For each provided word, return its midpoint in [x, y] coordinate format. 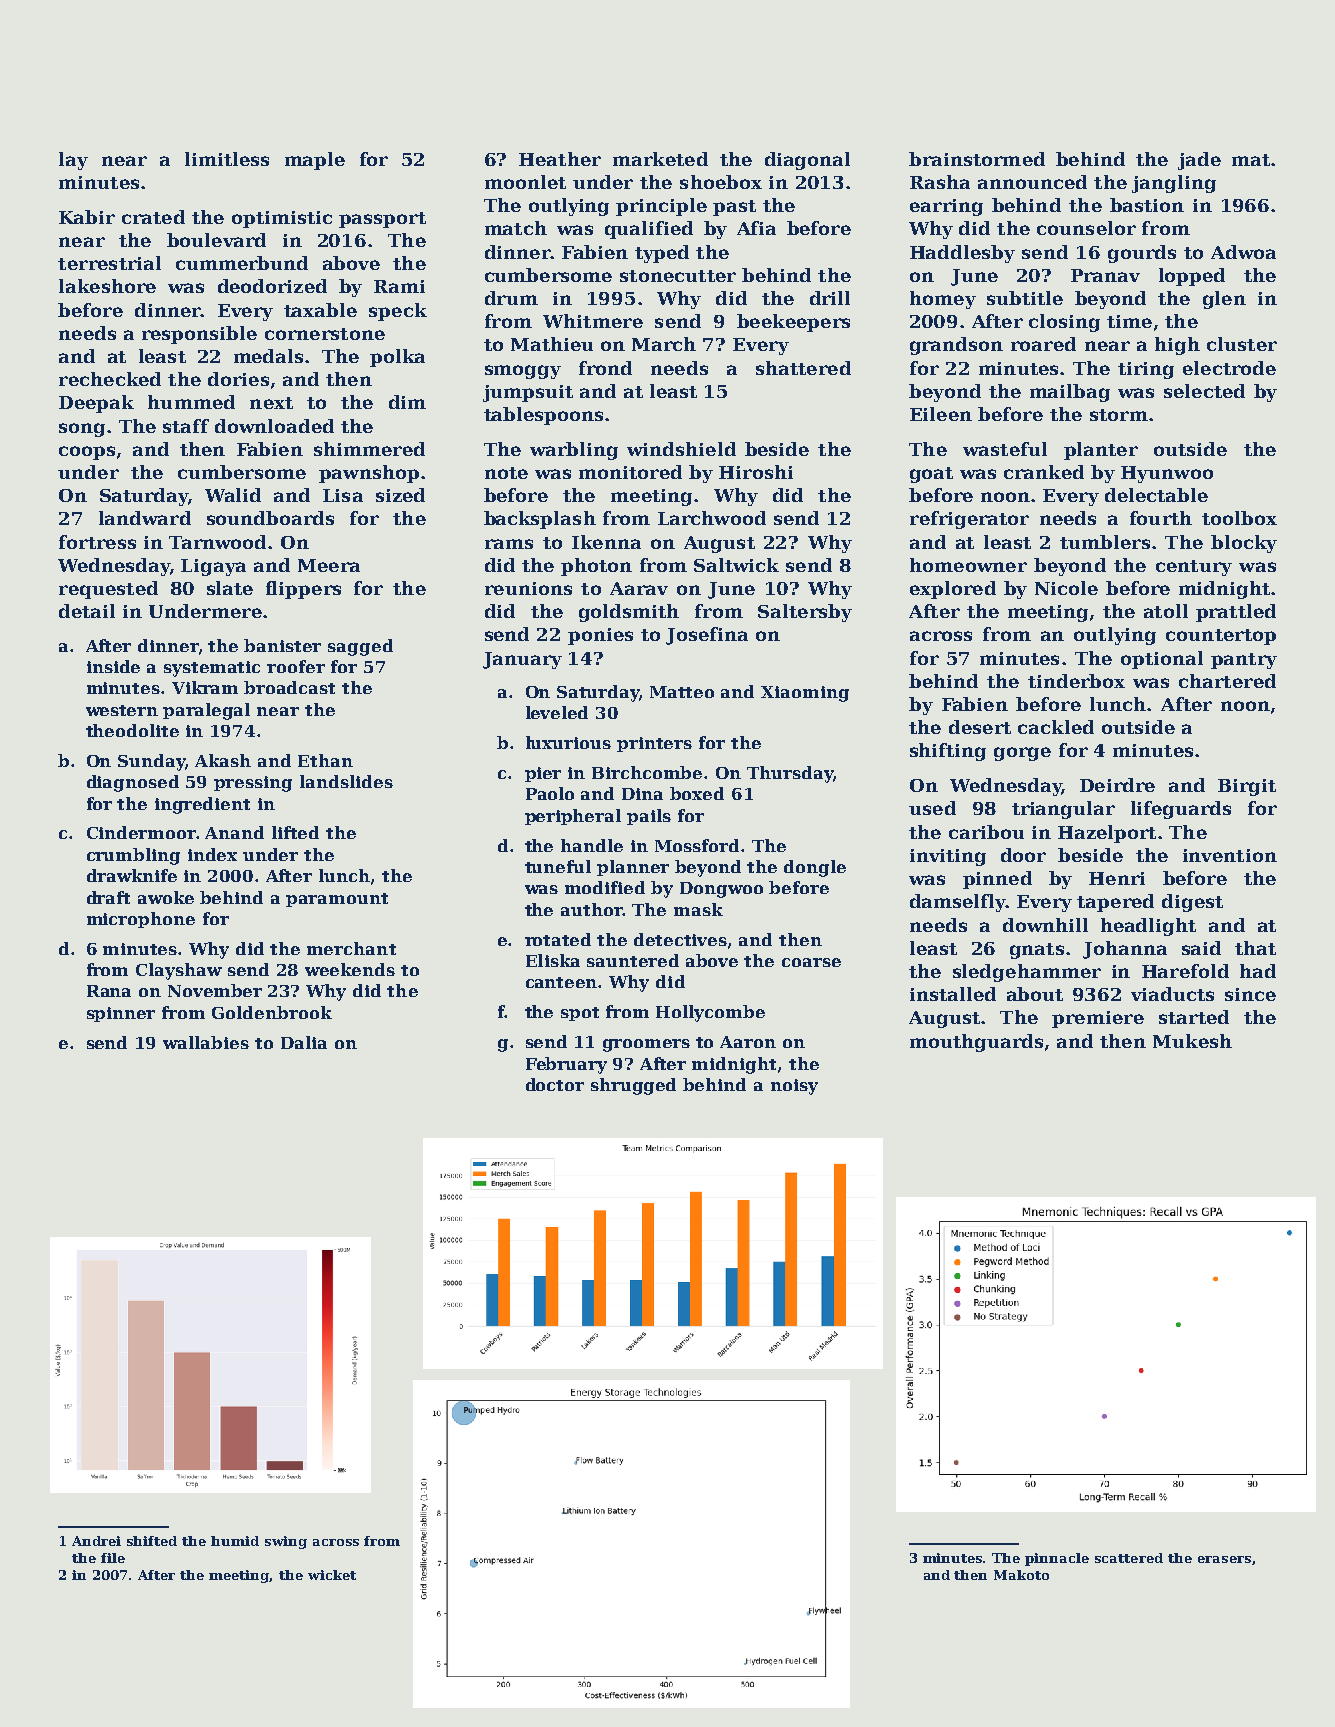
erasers [1224, 1559]
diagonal [807, 161]
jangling [1174, 184]
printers [654, 744]
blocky [1244, 544]
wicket [332, 1575]
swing [286, 1542]
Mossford [697, 845]
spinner [121, 1014]
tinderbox [1076, 681]
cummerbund [242, 263]
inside [113, 666]
